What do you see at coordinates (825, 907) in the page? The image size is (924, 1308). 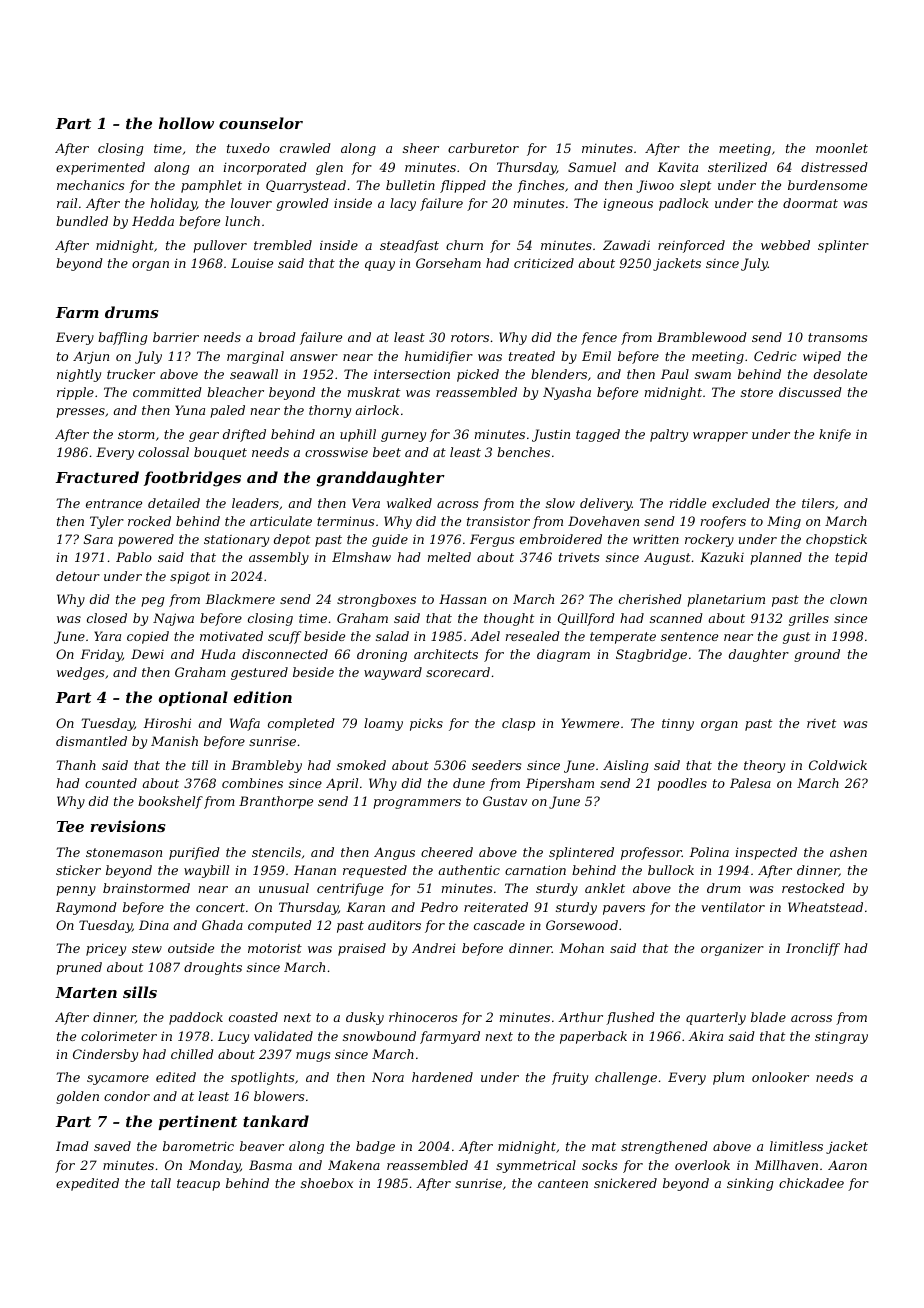 I see `Wheatstead` at bounding box center [825, 907].
